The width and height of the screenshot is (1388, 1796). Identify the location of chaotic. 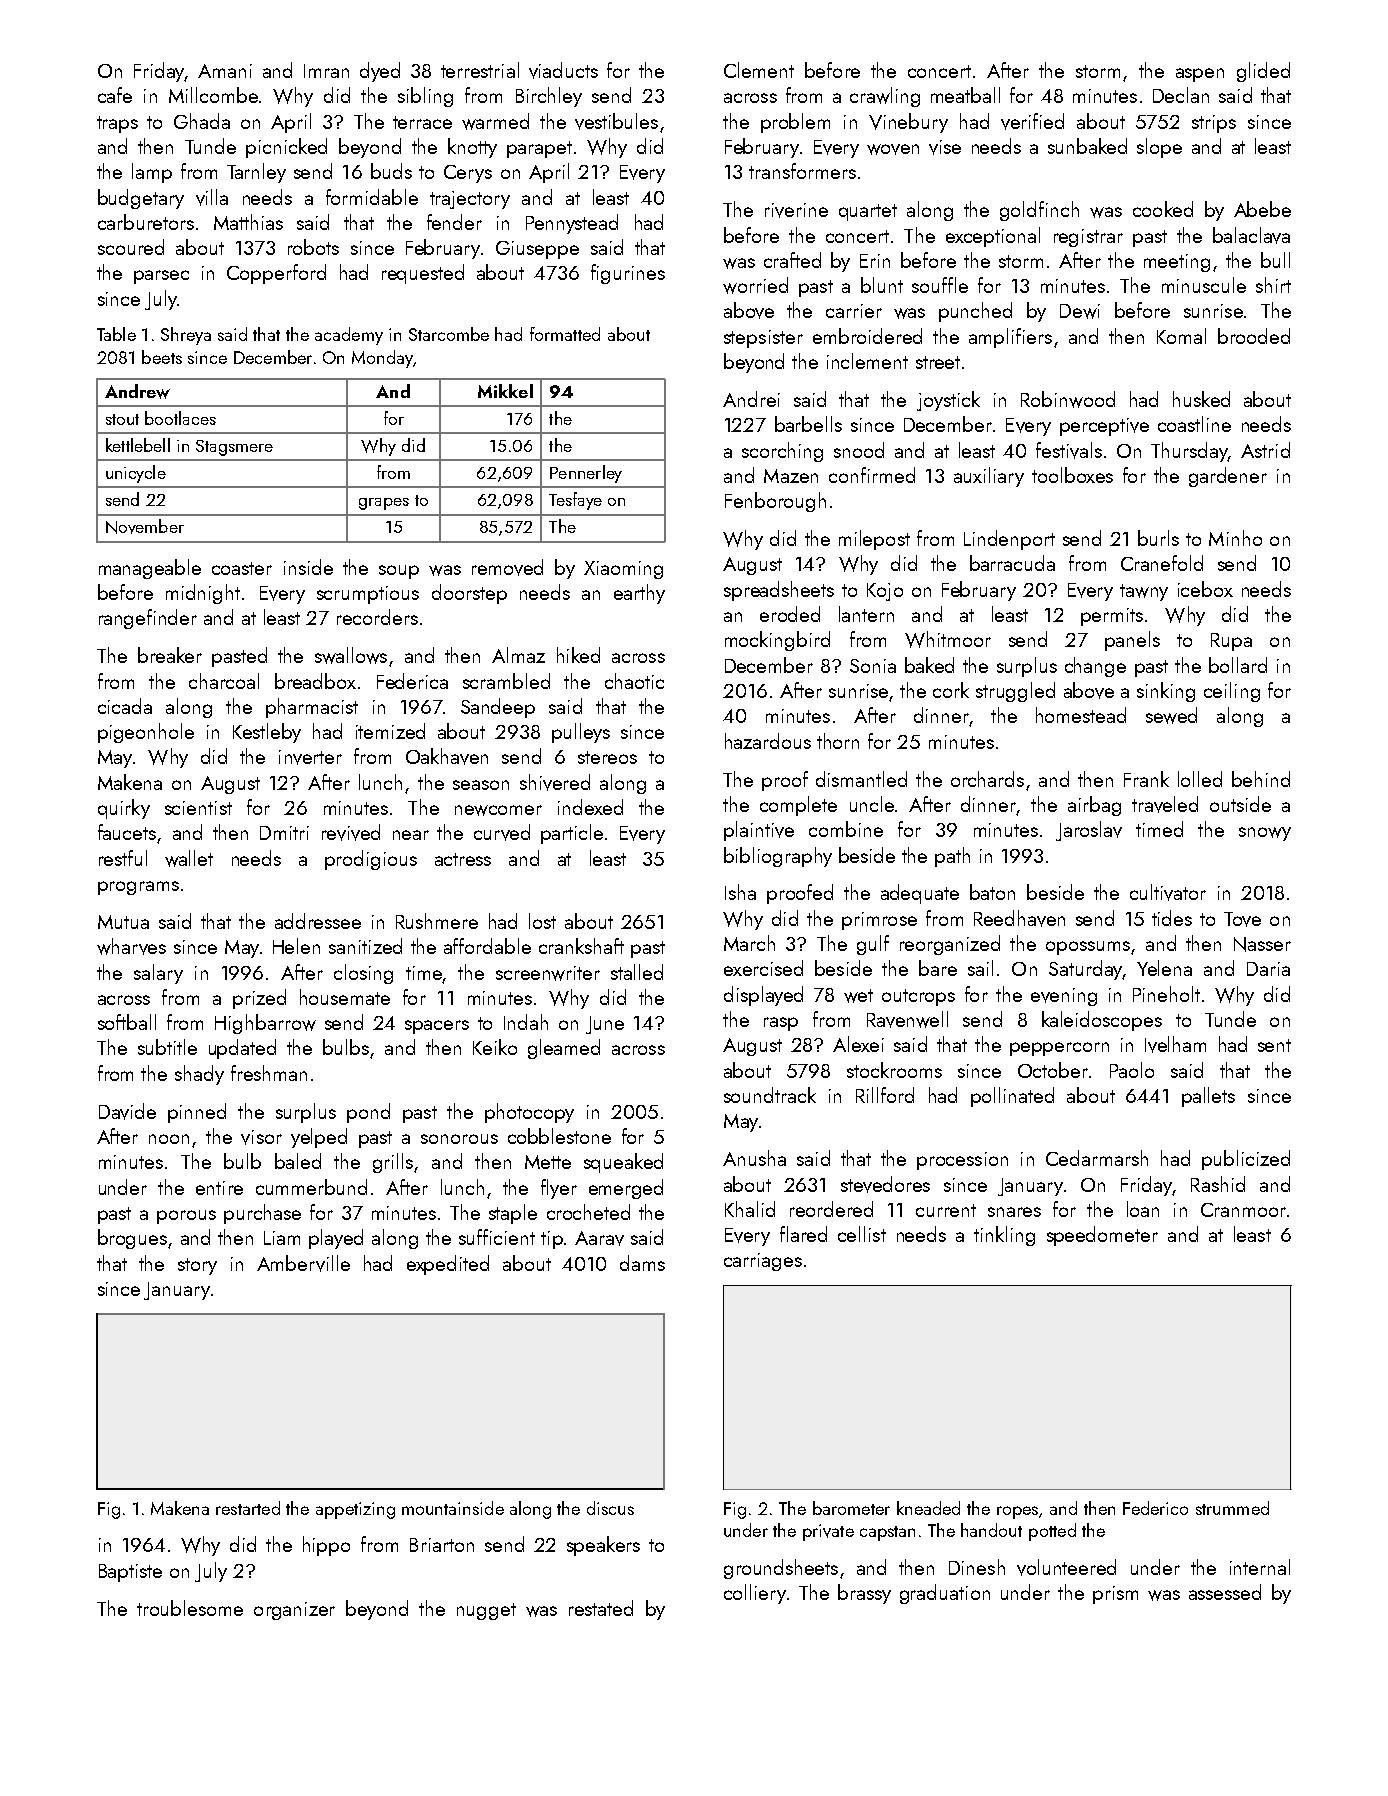
(634, 681).
